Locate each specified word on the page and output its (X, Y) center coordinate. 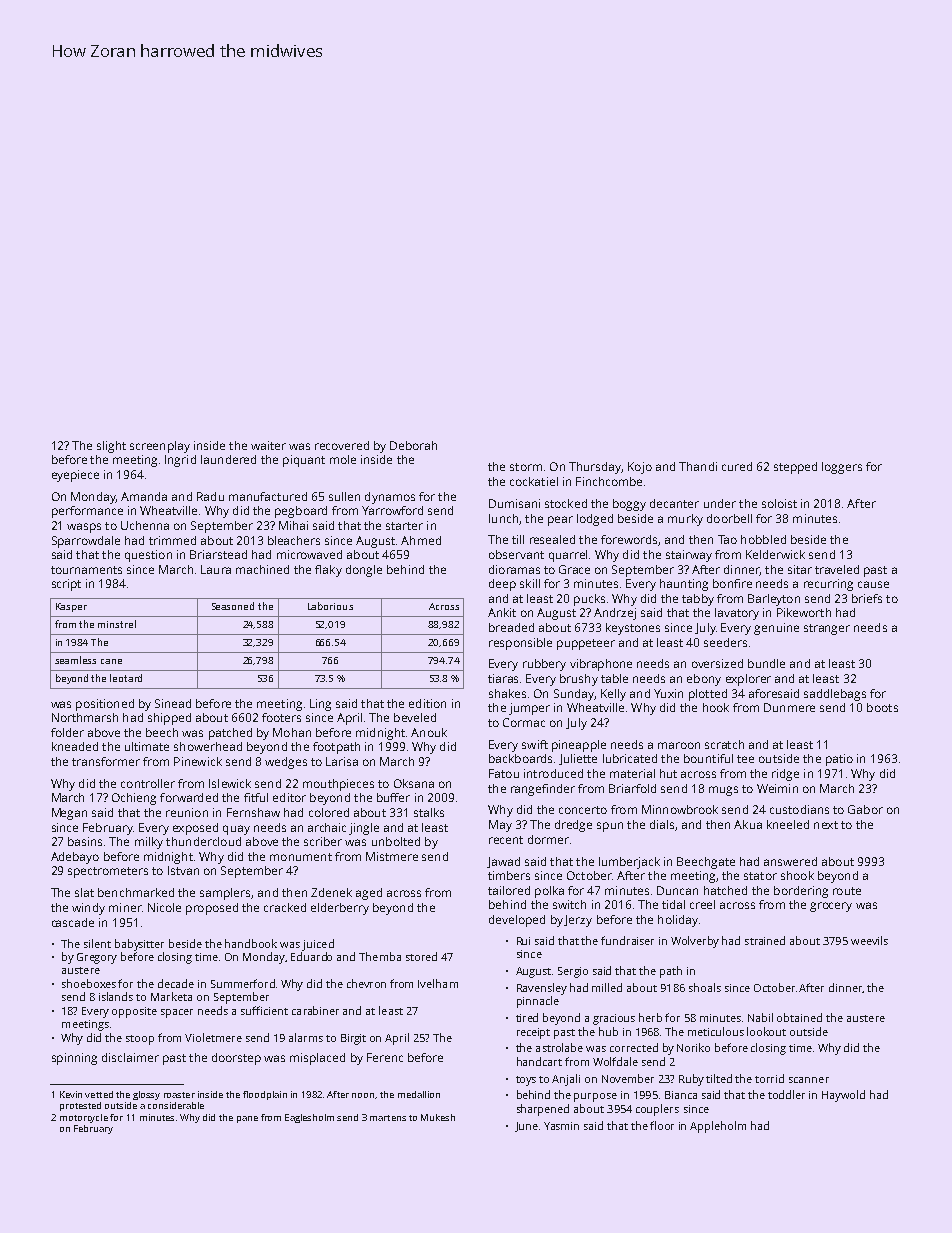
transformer (106, 761)
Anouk (429, 732)
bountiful (708, 758)
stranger (827, 629)
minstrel (117, 624)
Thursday (595, 468)
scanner (809, 1080)
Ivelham (438, 983)
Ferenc (385, 1057)
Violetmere (213, 1037)
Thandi (698, 466)
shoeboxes (89, 983)
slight (111, 447)
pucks (589, 600)
